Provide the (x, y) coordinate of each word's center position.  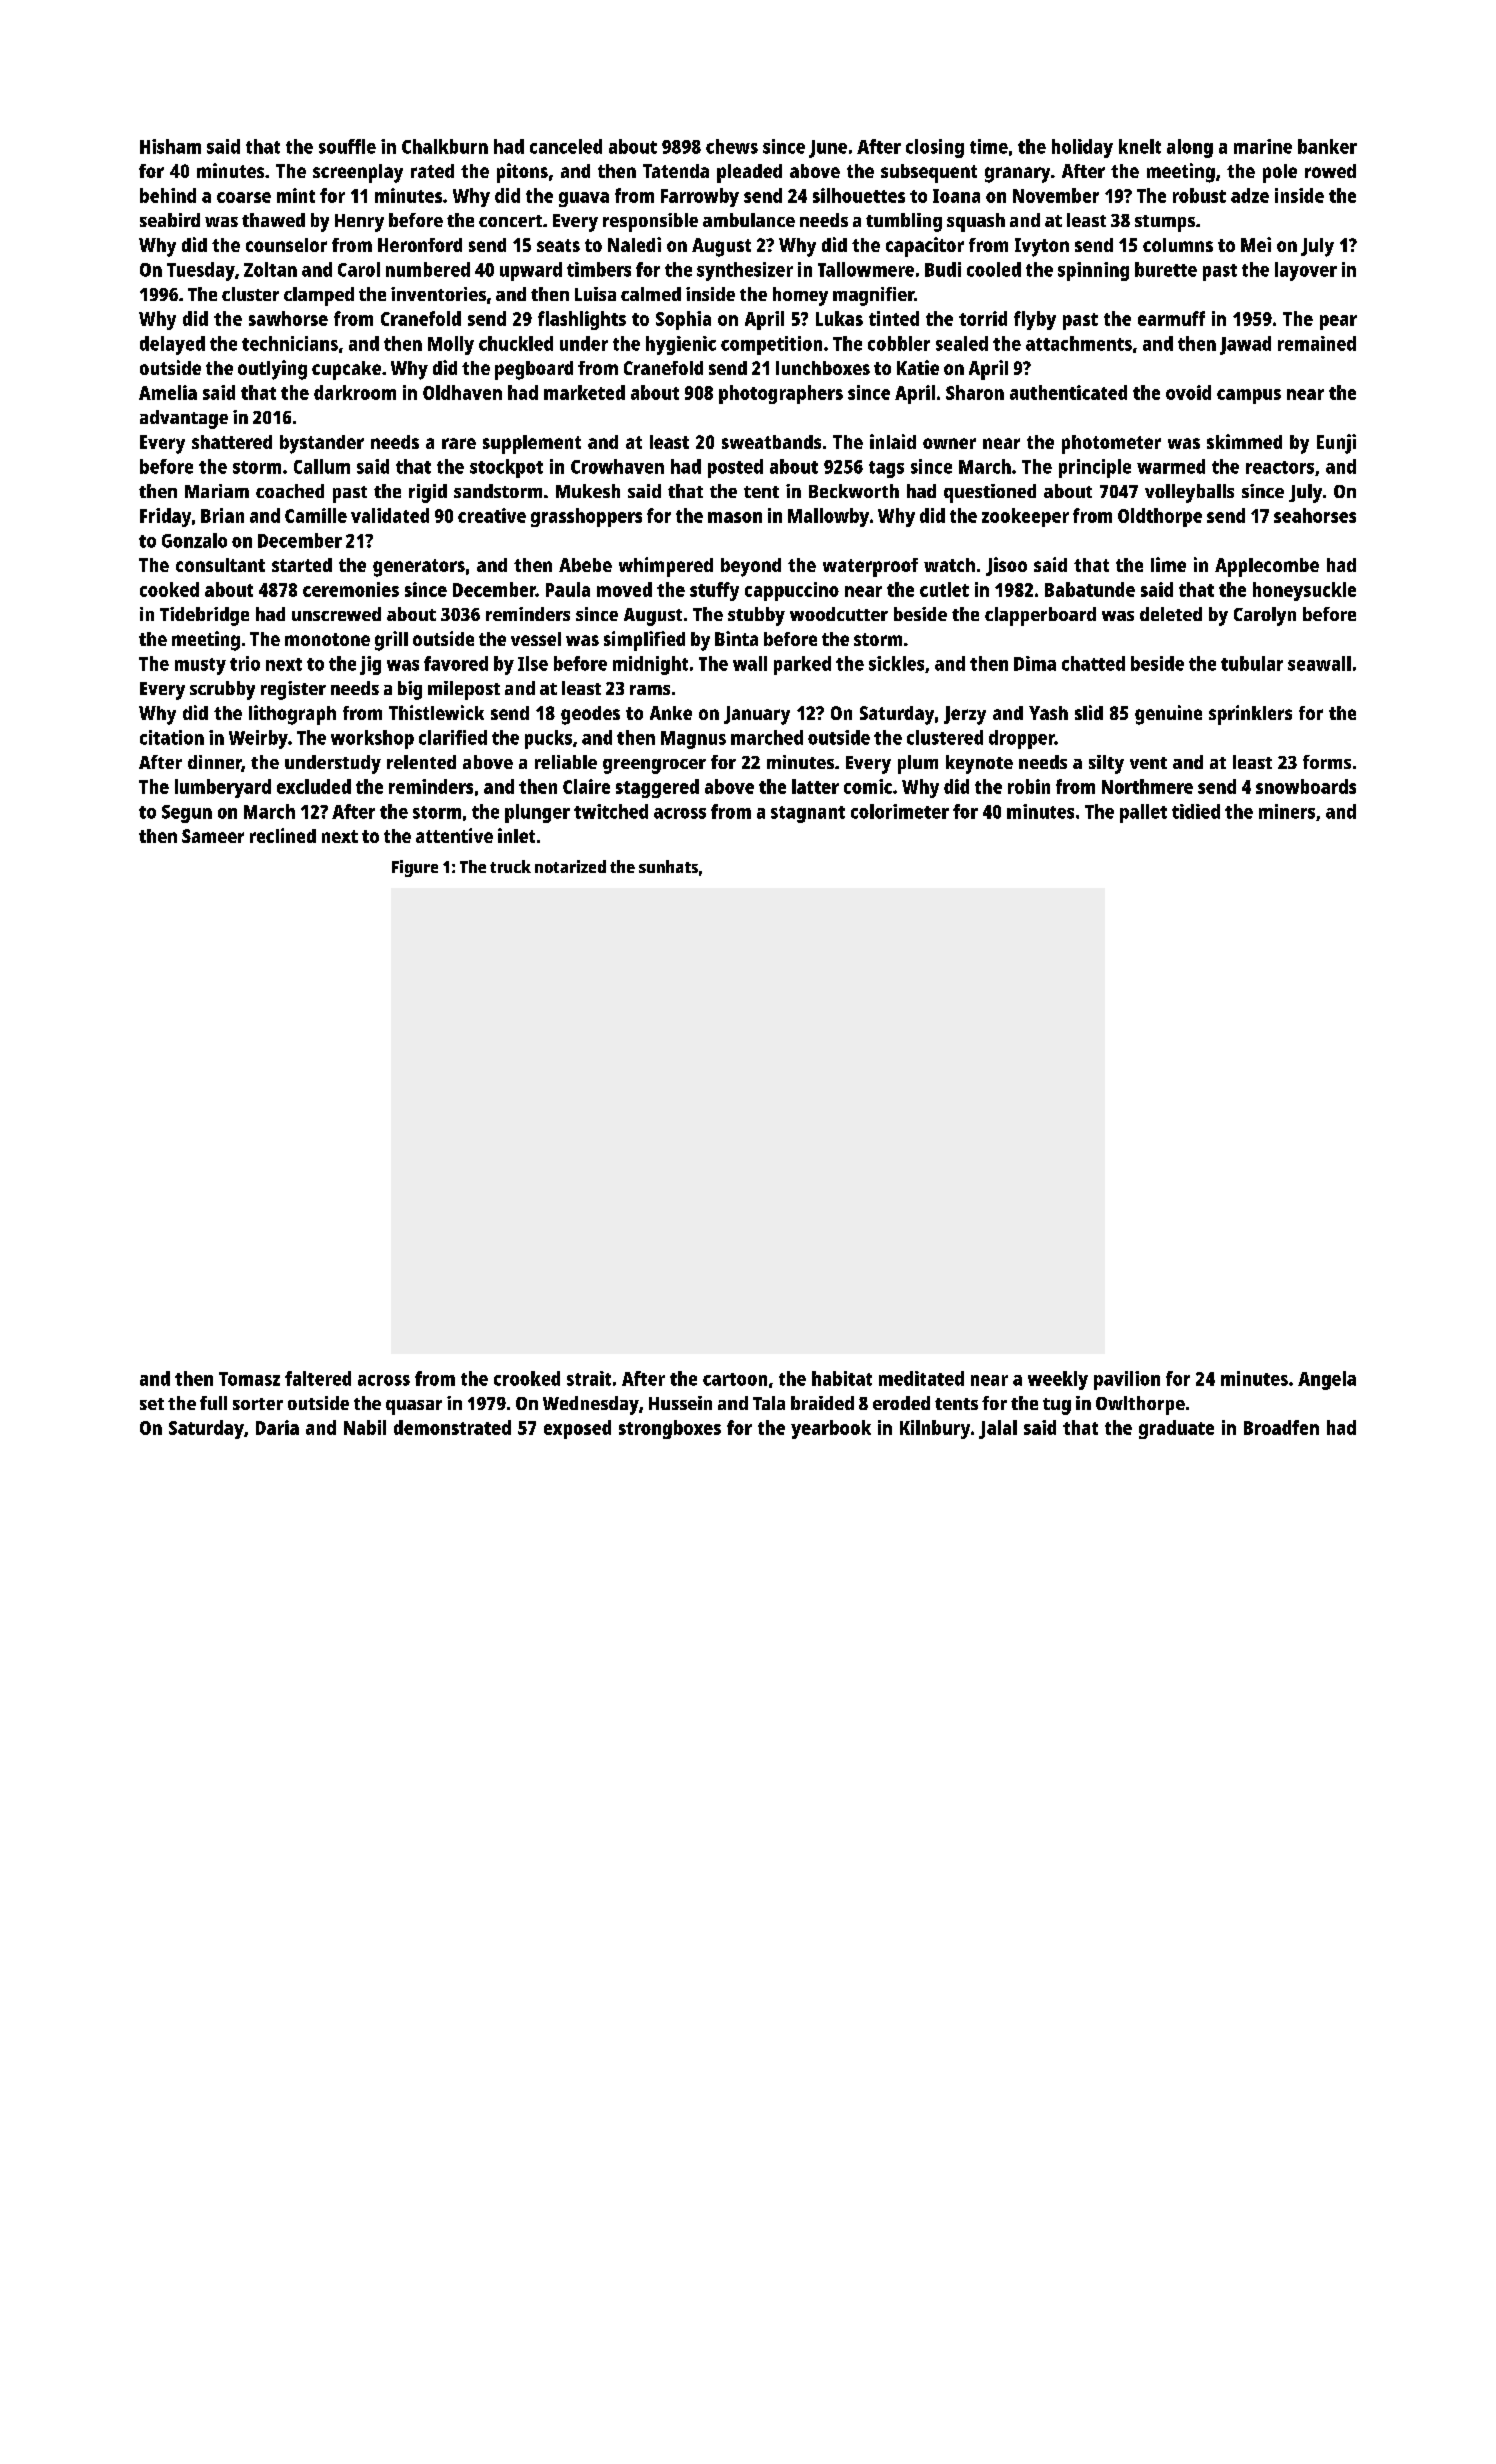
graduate (1176, 1429)
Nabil (365, 1427)
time (989, 146)
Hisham (170, 146)
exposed (577, 1429)
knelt (1140, 146)
